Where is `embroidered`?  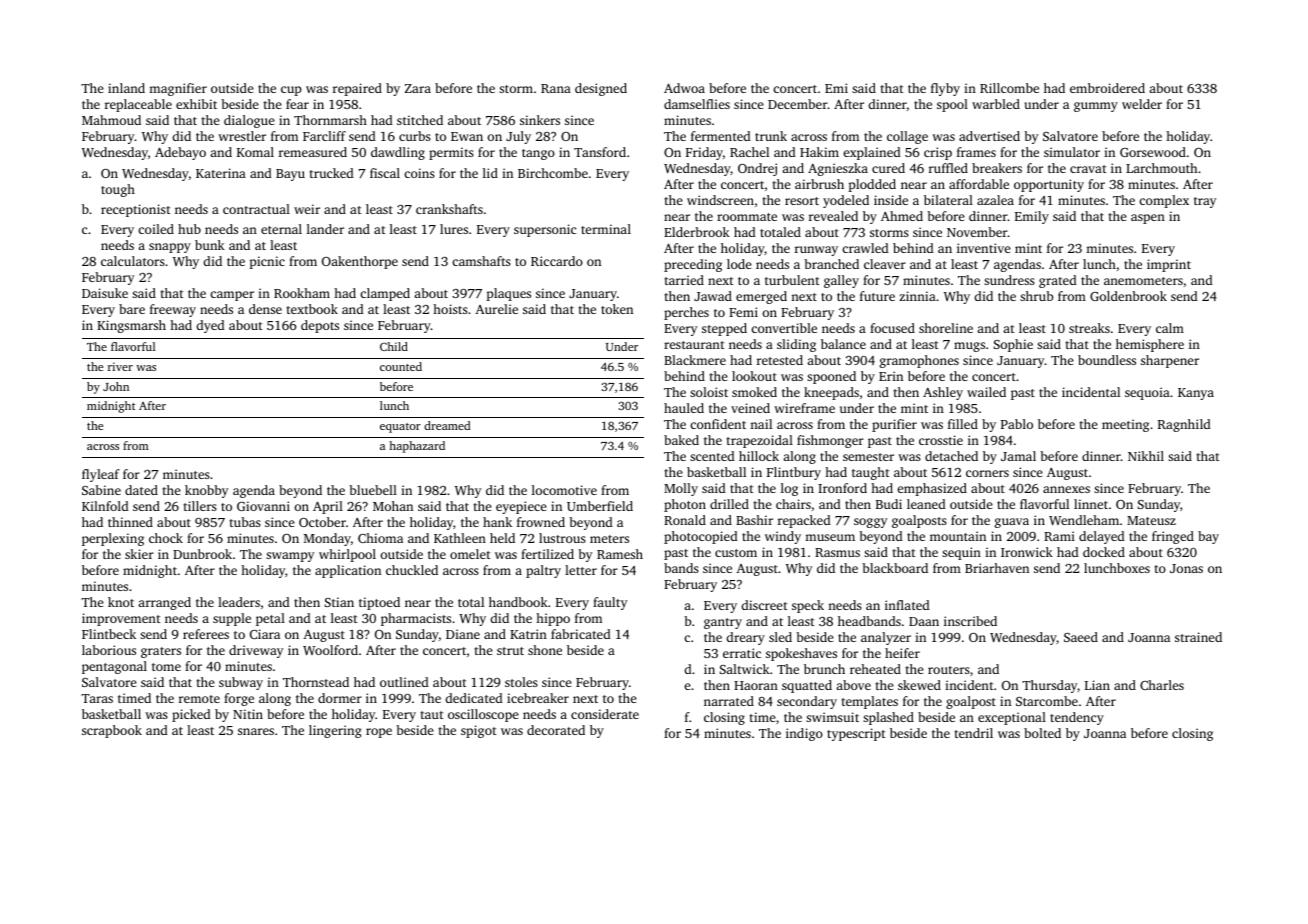
embroidered is located at coordinates (1107, 88).
